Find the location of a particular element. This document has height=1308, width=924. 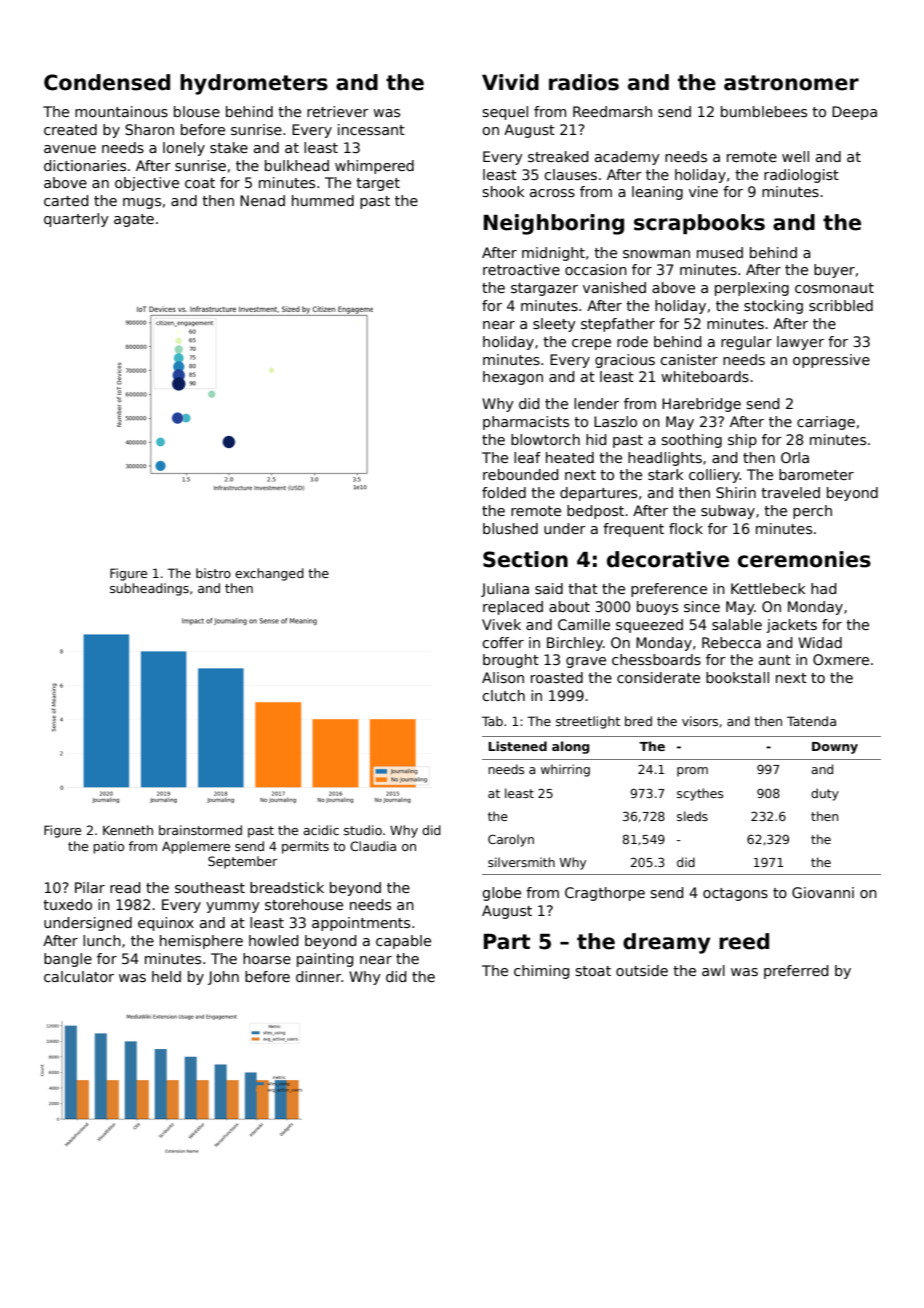

subheadings is located at coordinates (149, 589).
